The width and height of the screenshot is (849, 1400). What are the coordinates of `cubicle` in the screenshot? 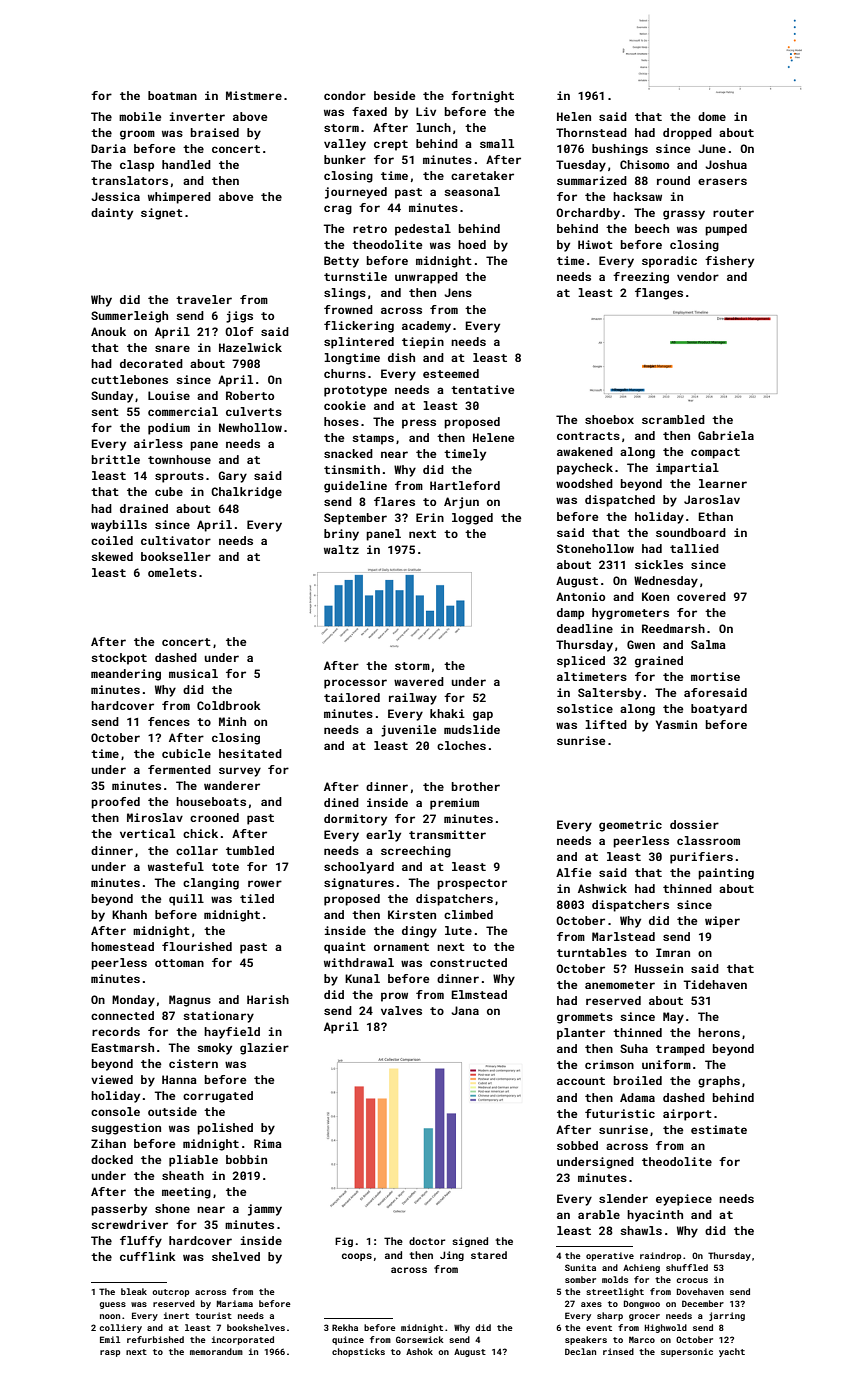 It's located at (186, 753).
